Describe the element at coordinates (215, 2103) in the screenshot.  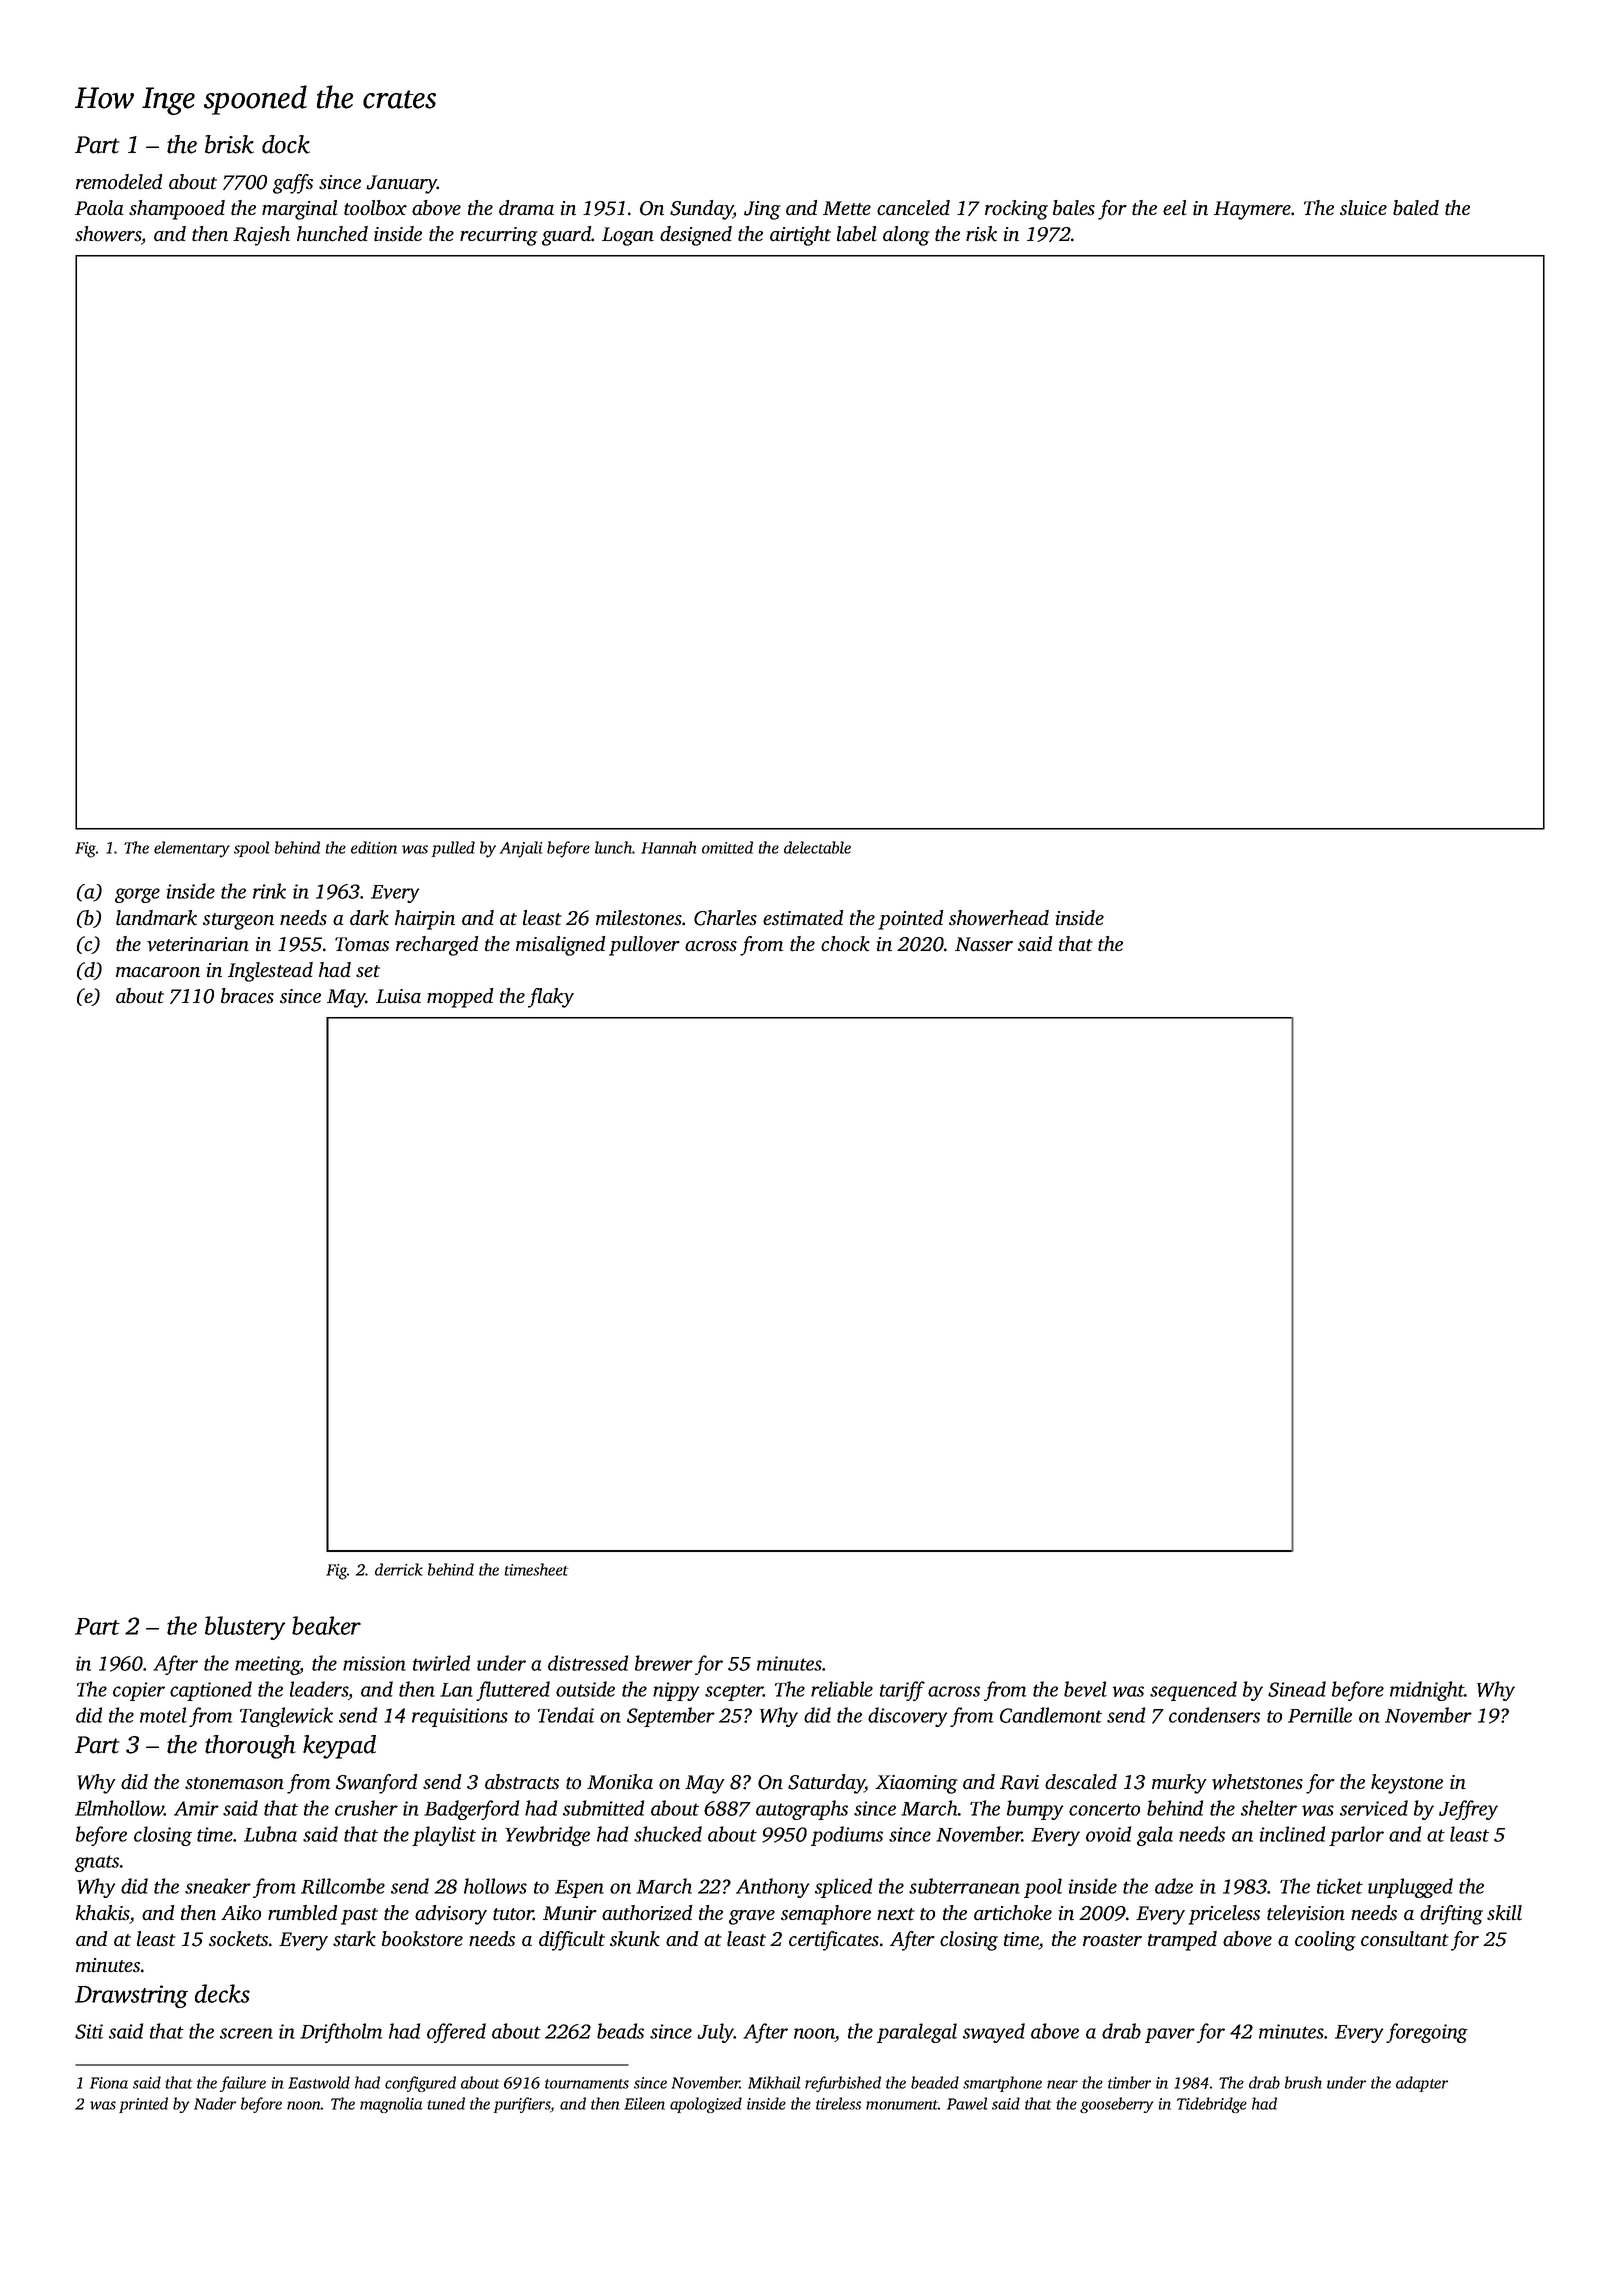
I see `Nader` at that location.
